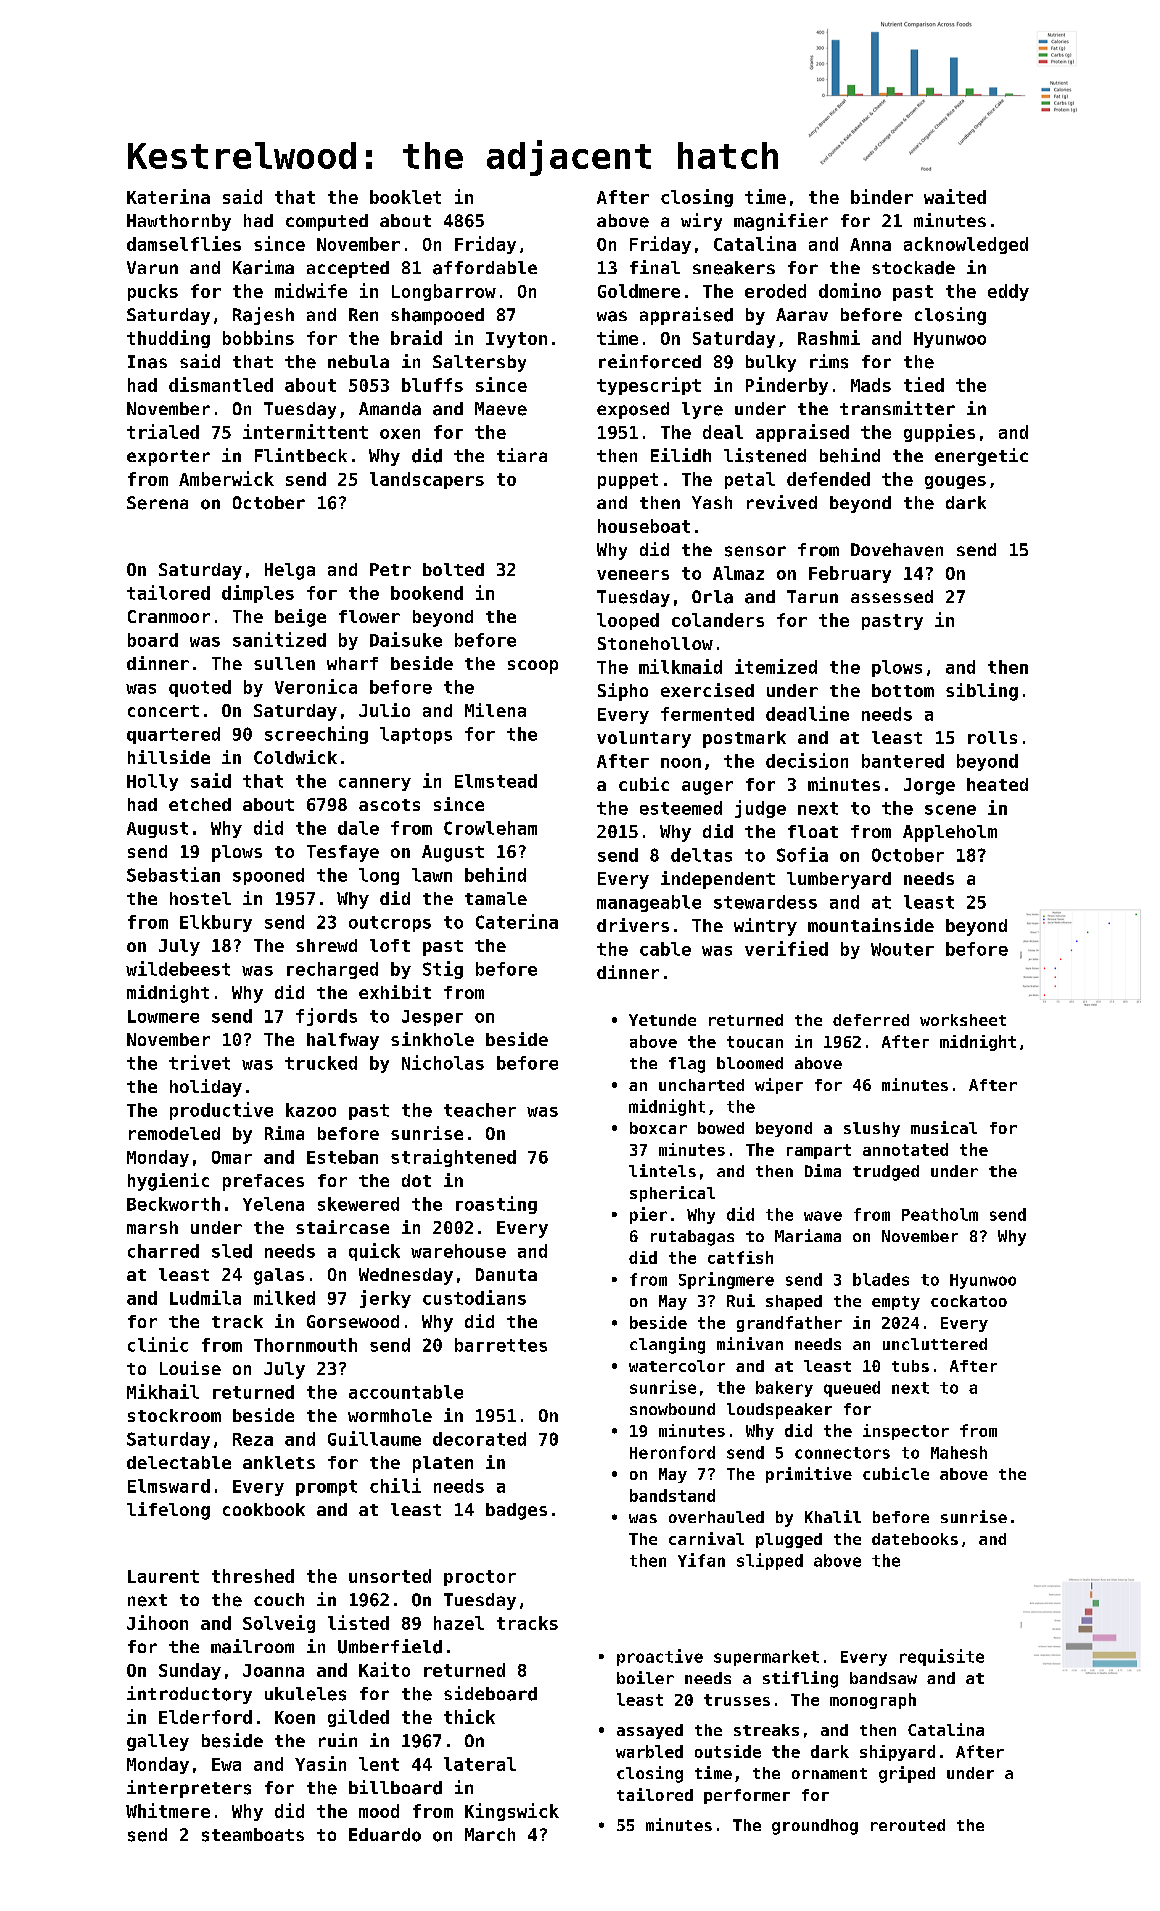 Image resolution: width=1160 pixels, height=1911 pixels. Describe the element at coordinates (908, 1825) in the screenshot. I see `rerouted` at that location.
